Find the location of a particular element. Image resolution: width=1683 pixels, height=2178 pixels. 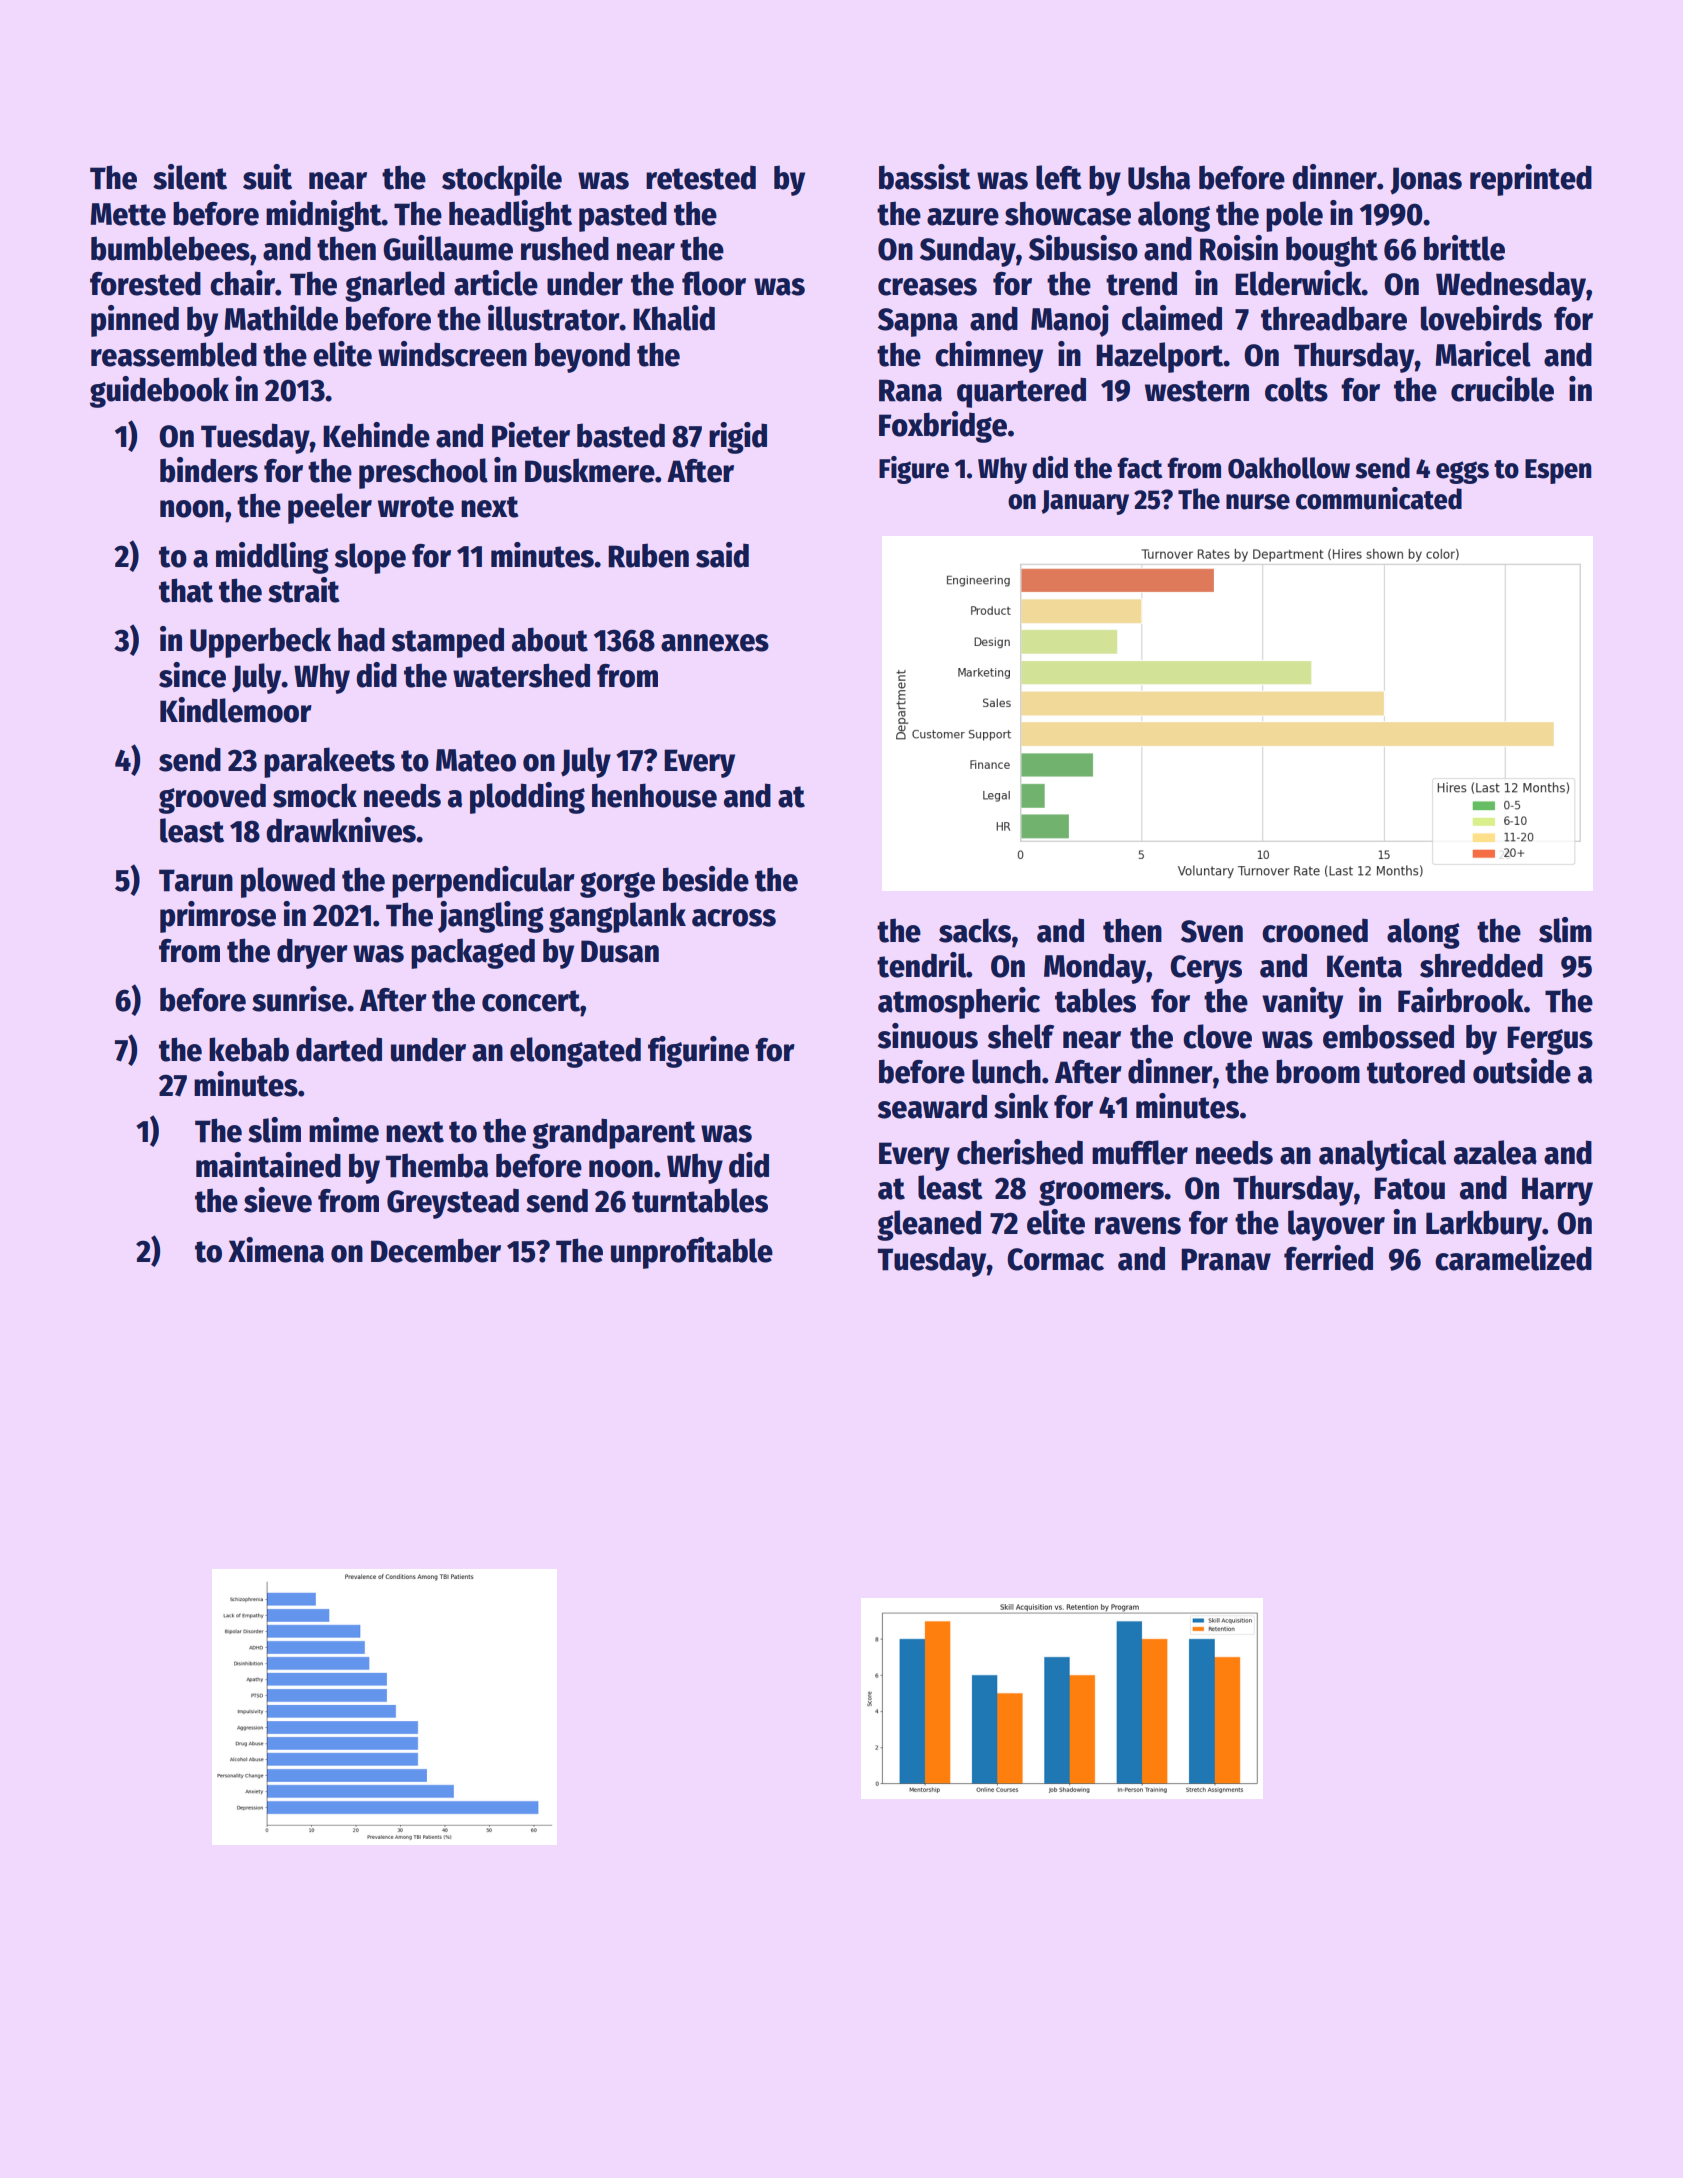

watershed is located at coordinates (521, 675).
